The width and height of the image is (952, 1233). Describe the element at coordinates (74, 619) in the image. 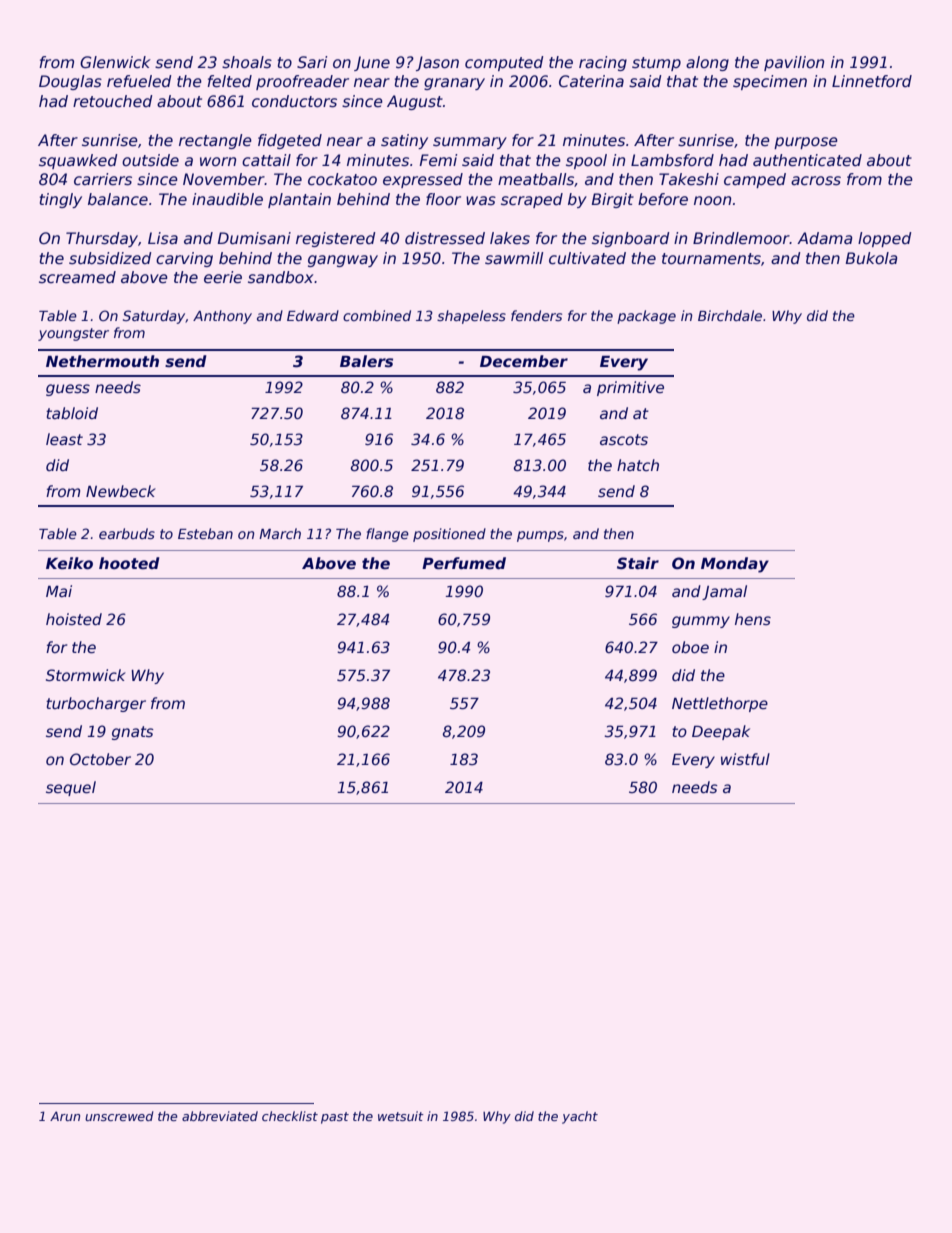

I see `hoisted` at that location.
